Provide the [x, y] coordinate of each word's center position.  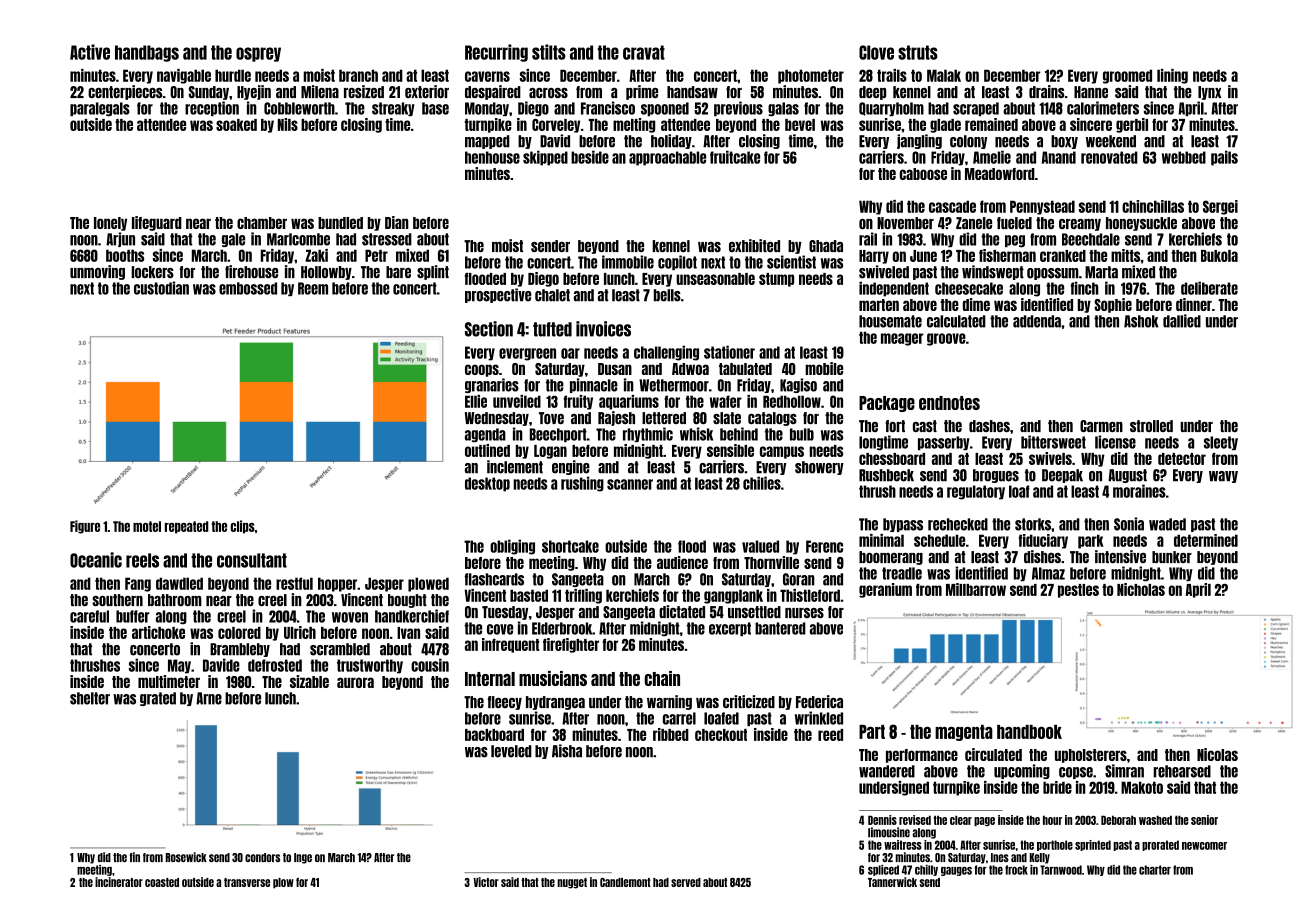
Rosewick [186, 857]
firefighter [571, 645]
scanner [630, 484]
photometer [811, 76]
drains [1046, 91]
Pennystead [1042, 207]
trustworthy [370, 666]
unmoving [97, 272]
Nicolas [1217, 754]
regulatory [976, 492]
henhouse [492, 157]
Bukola [1219, 256]
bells [667, 295]
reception [212, 108]
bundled [340, 223]
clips [242, 527]
